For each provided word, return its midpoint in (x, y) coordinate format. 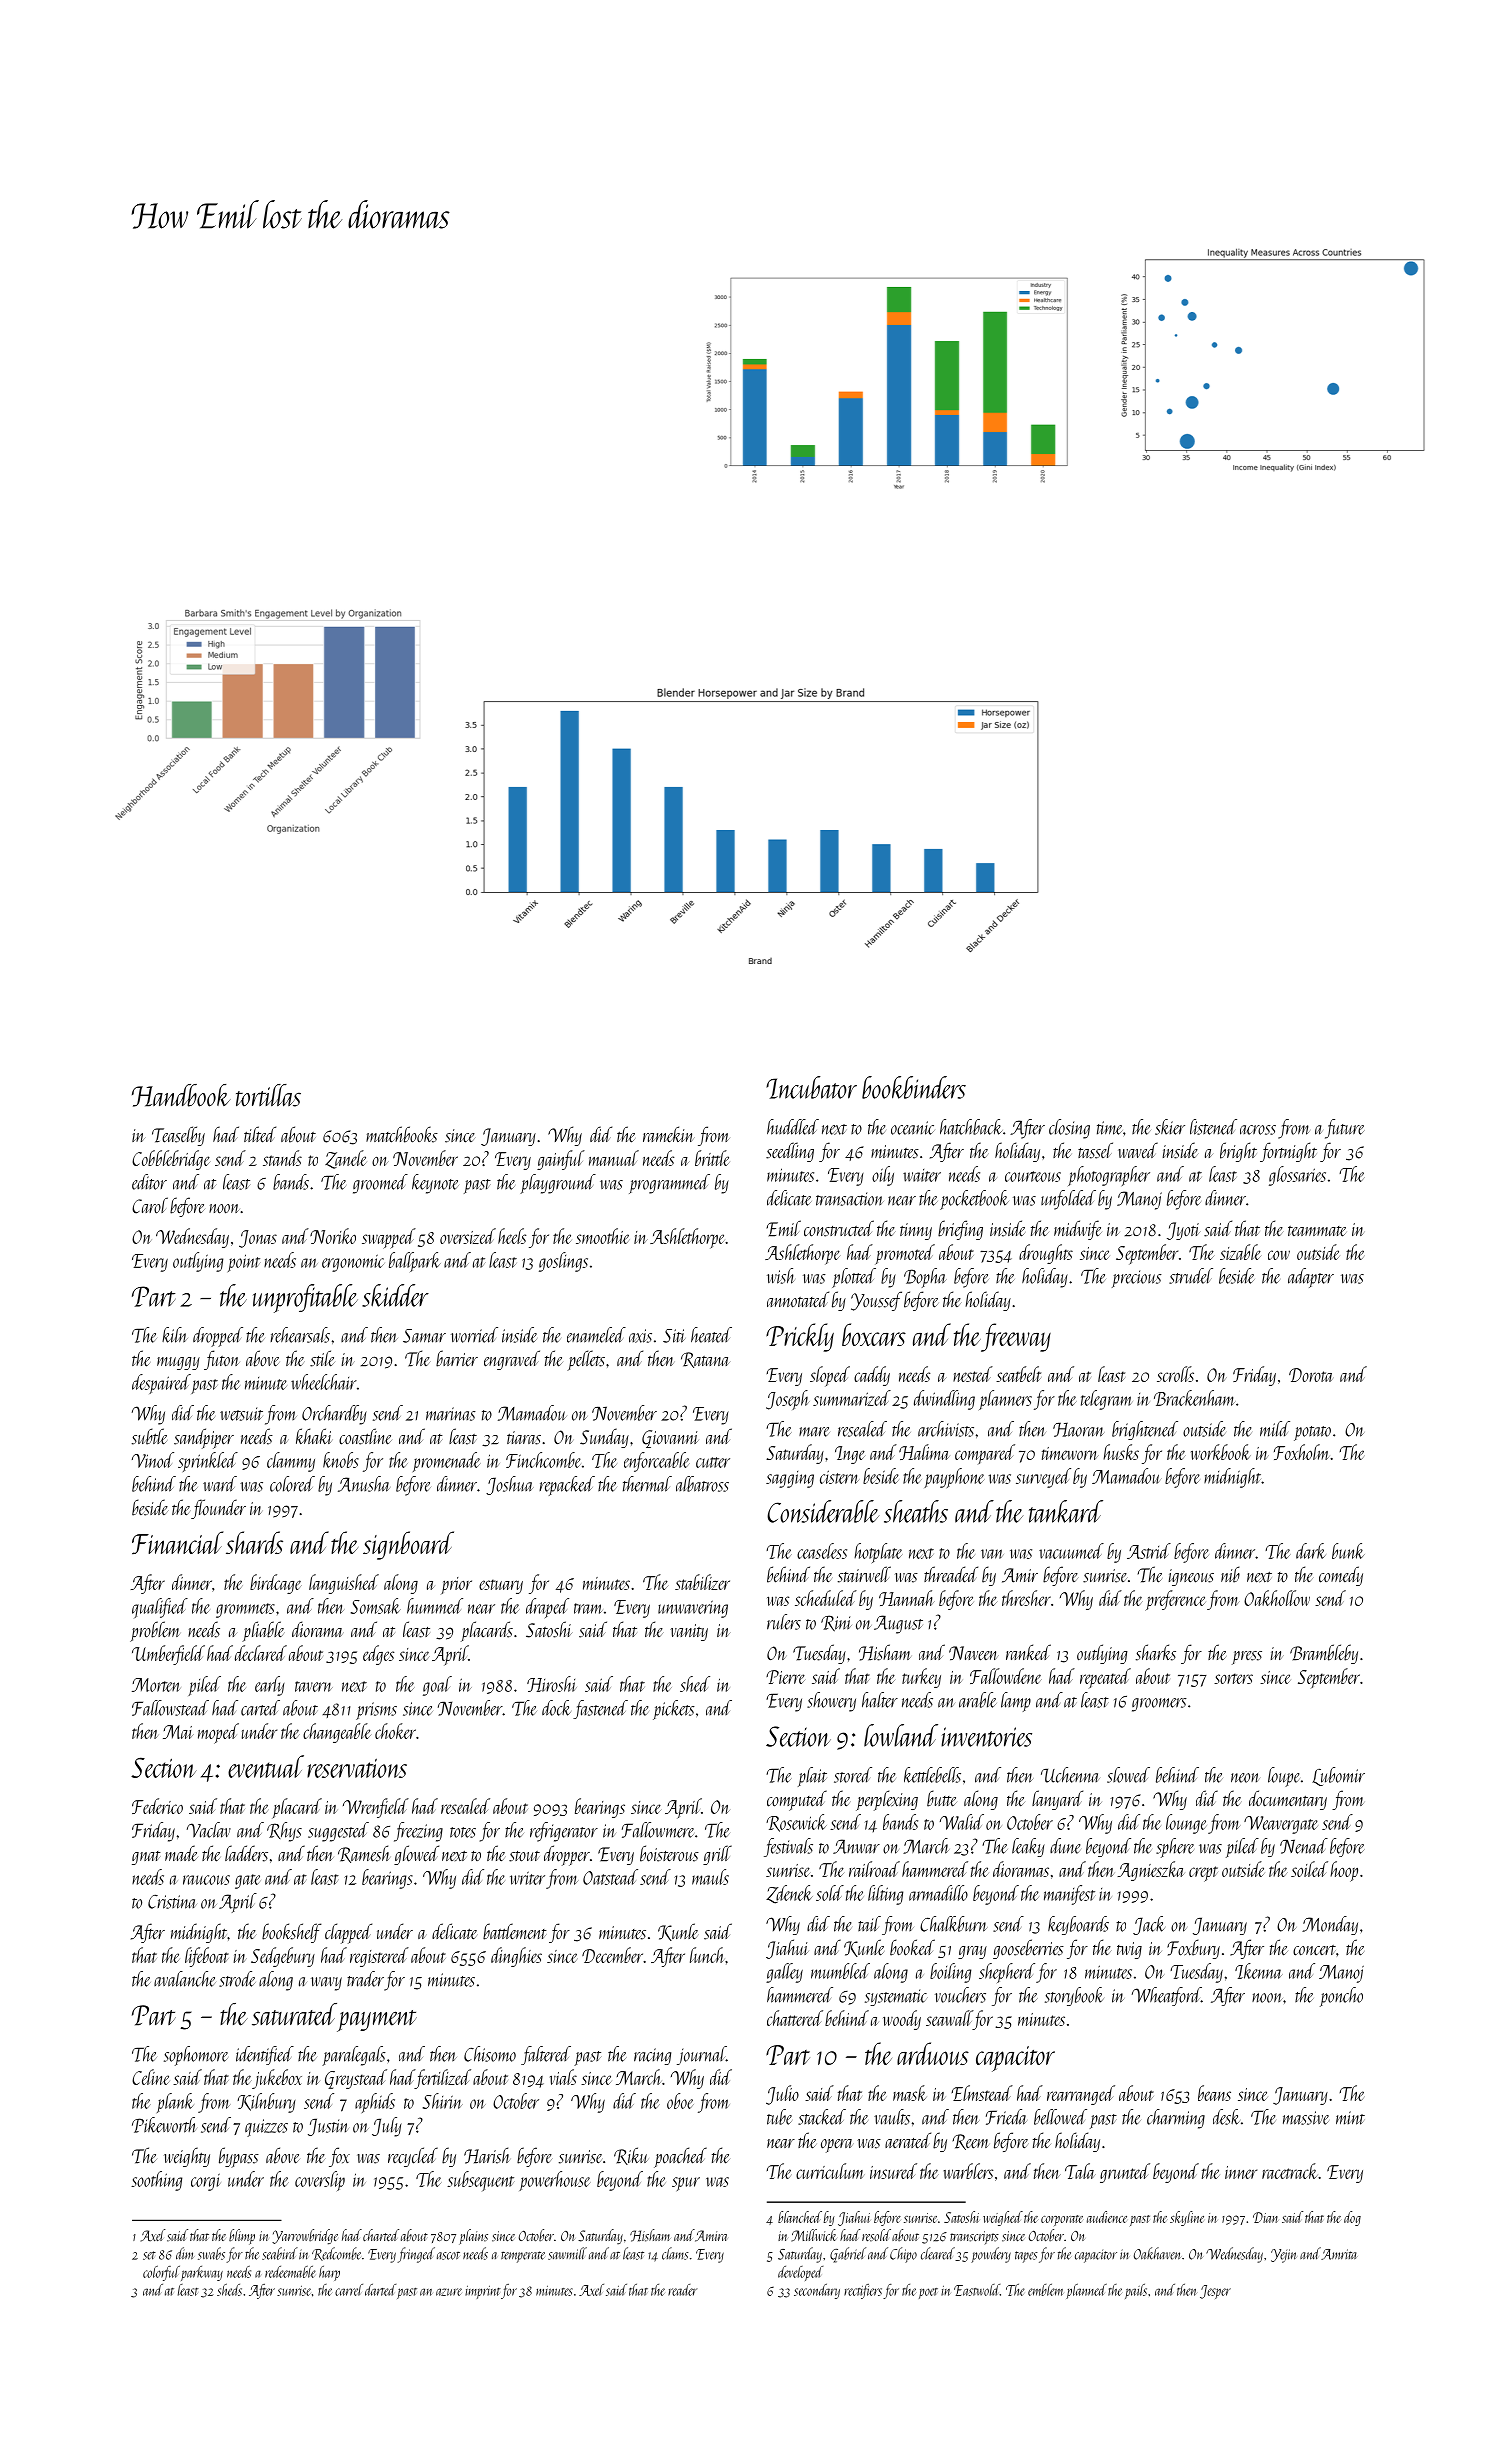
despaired (161, 1384)
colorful (161, 2273)
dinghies (516, 1957)
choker (395, 1731)
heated (711, 1335)
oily (883, 1176)
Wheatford (1166, 1996)
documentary (1288, 1800)
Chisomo (490, 2054)
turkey (921, 1678)
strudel (1191, 1276)
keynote (435, 1184)
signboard (408, 1545)
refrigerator (564, 1832)
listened (1213, 1127)
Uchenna (1070, 1775)
